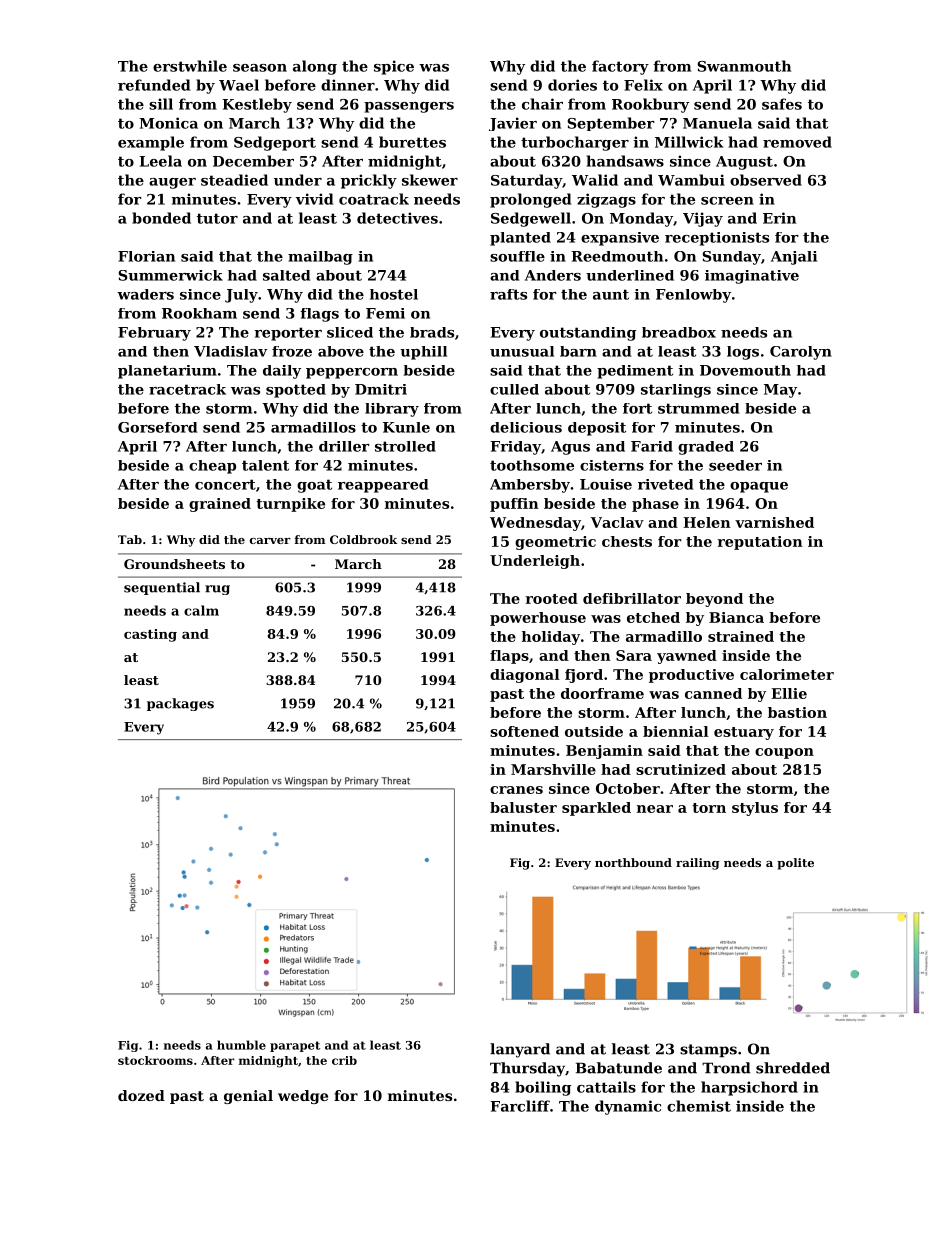 This screenshot has width=952, height=1233. Describe the element at coordinates (744, 66) in the screenshot. I see `Swanmouth` at that location.
